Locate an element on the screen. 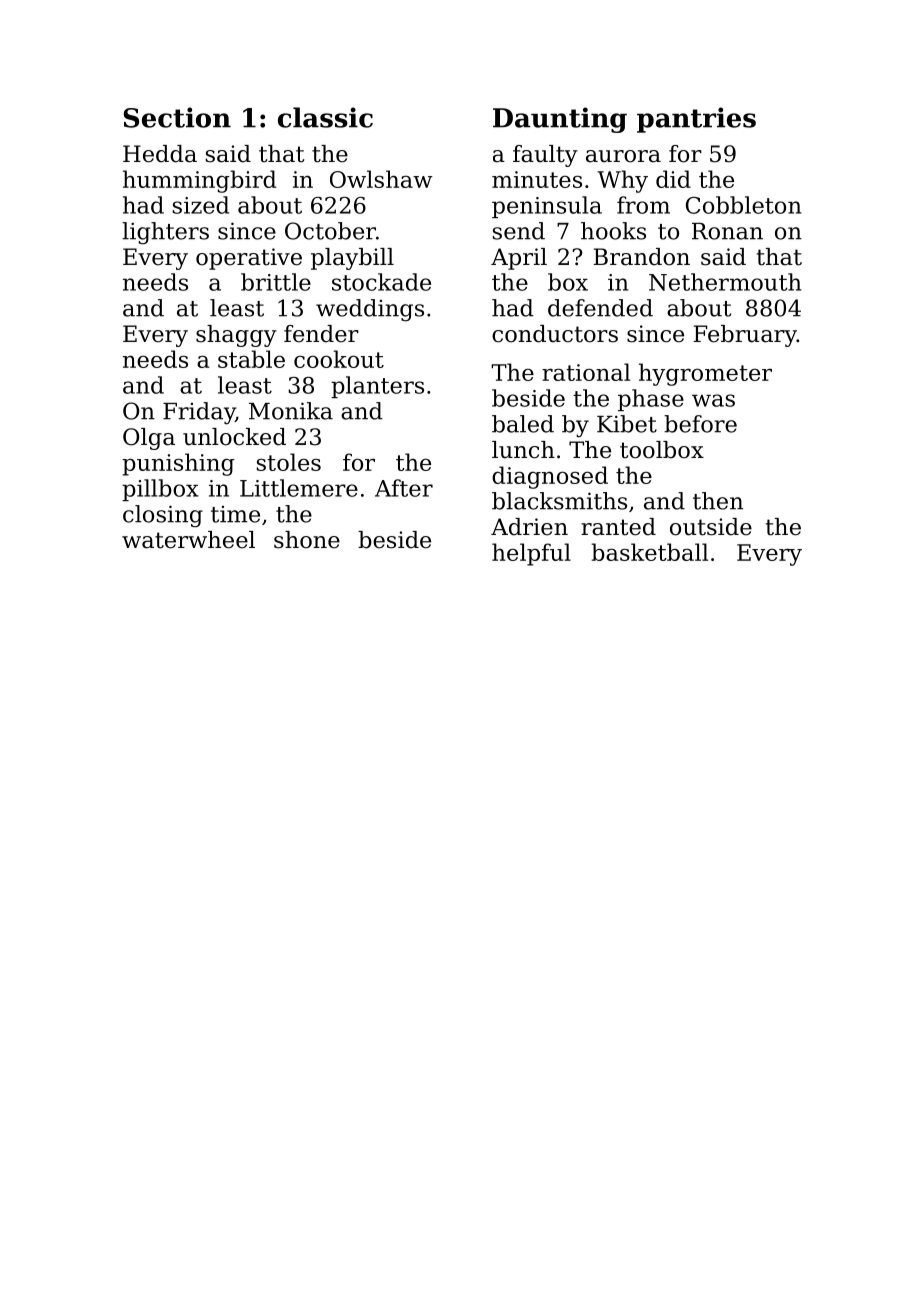 This screenshot has height=1311, width=924. shone is located at coordinates (307, 540).
